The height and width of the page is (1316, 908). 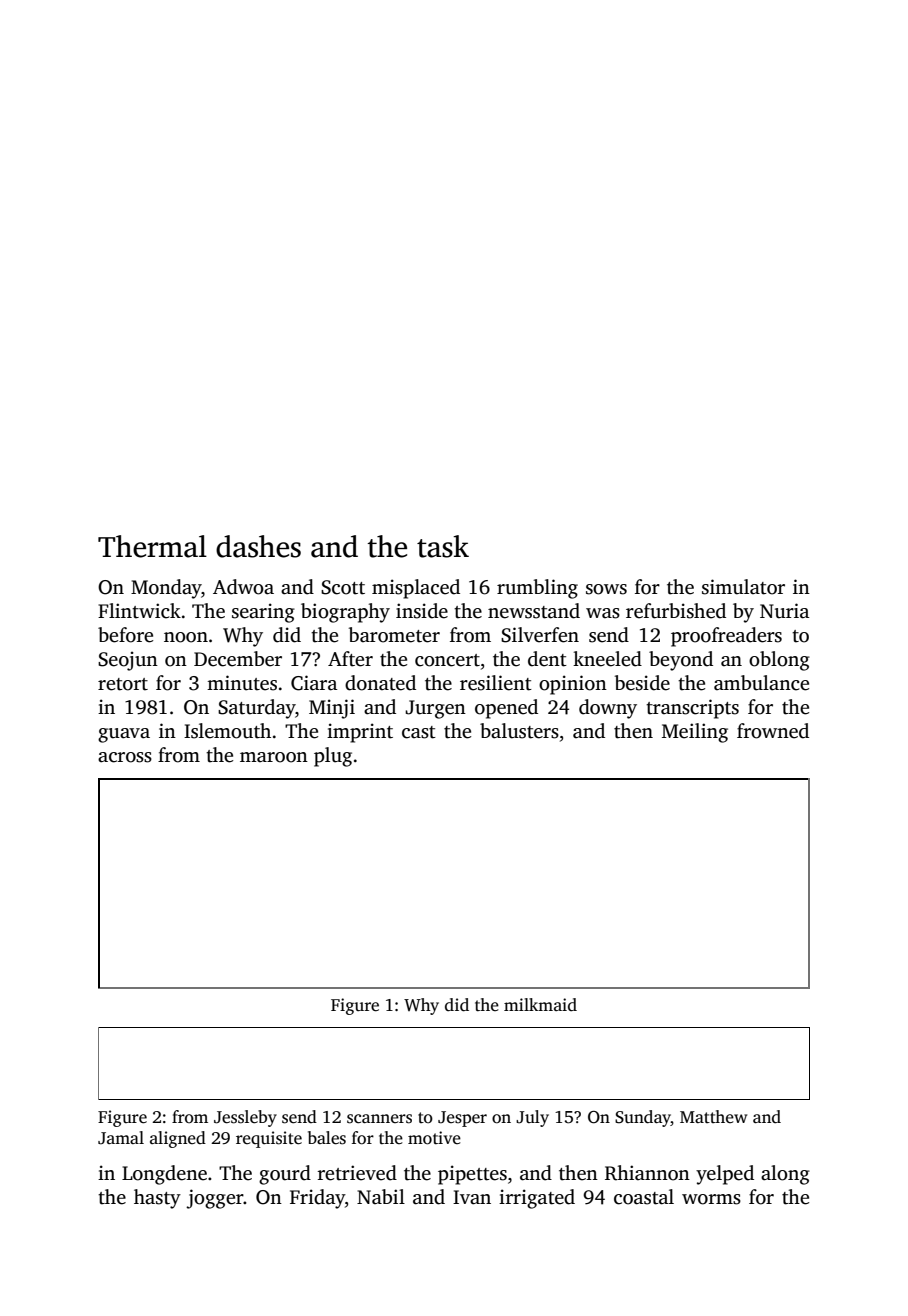 What do you see at coordinates (215, 1199) in the page?
I see `jogger` at bounding box center [215, 1199].
